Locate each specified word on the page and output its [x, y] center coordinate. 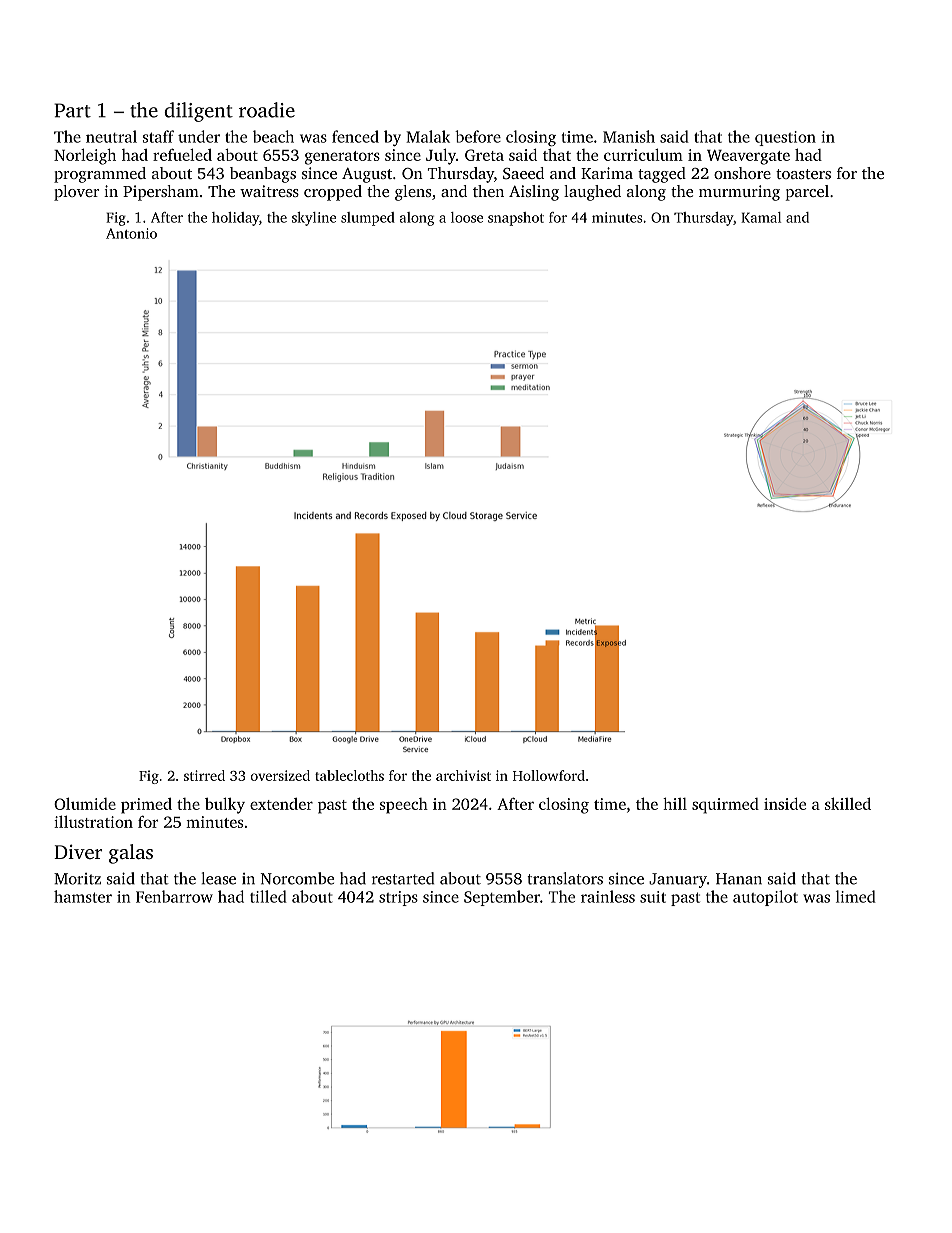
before [478, 136]
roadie [267, 110]
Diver [78, 851]
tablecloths [349, 775]
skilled [848, 803]
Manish [629, 136]
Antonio [131, 233]
